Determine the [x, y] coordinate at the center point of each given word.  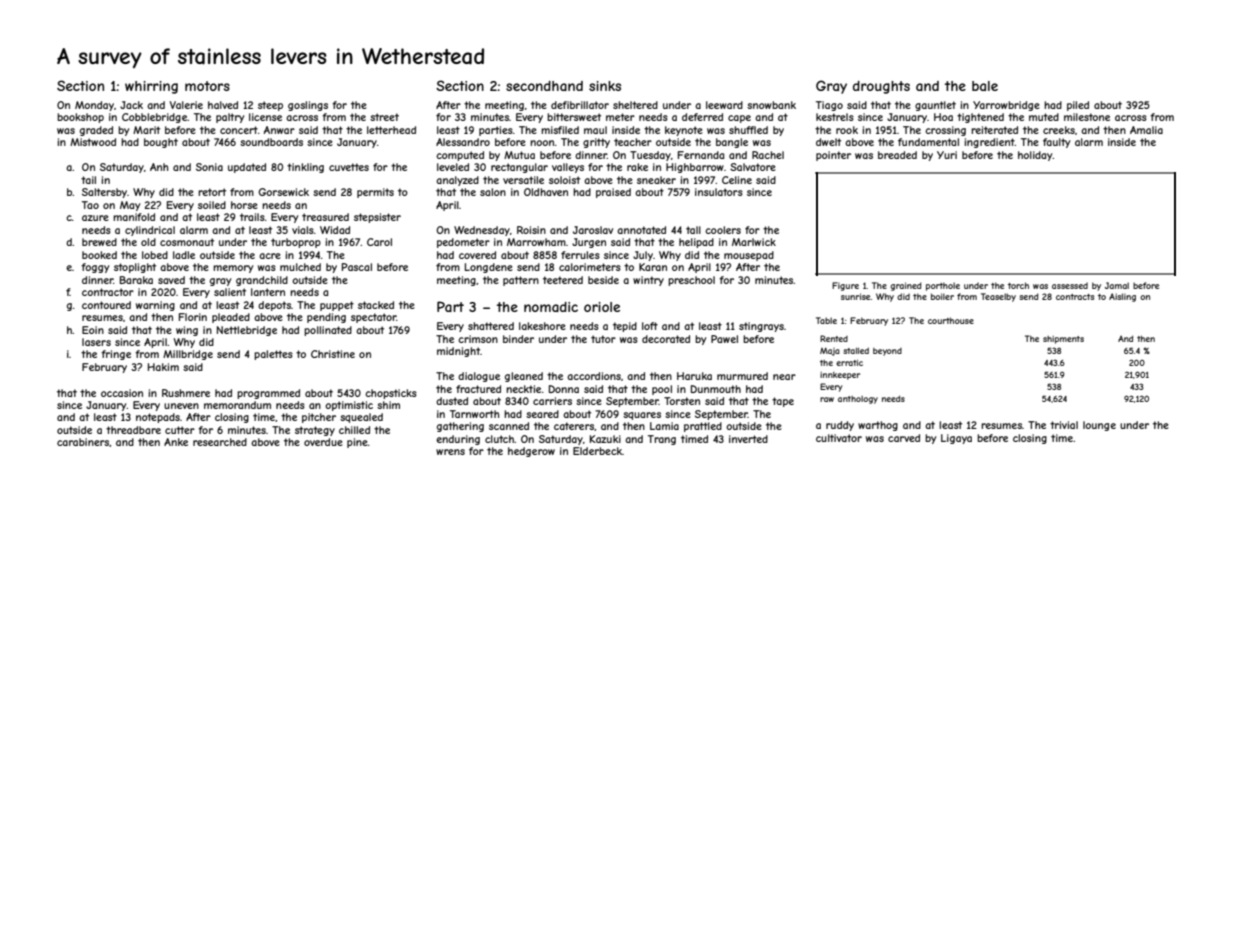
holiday [1035, 156]
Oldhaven [546, 192]
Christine [333, 354]
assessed [1070, 285]
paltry [230, 118]
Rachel [768, 155]
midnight [458, 352]
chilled [354, 430]
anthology [858, 400]
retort [212, 192]
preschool [691, 281]
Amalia [1146, 130]
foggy [95, 268]
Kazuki [605, 439]
